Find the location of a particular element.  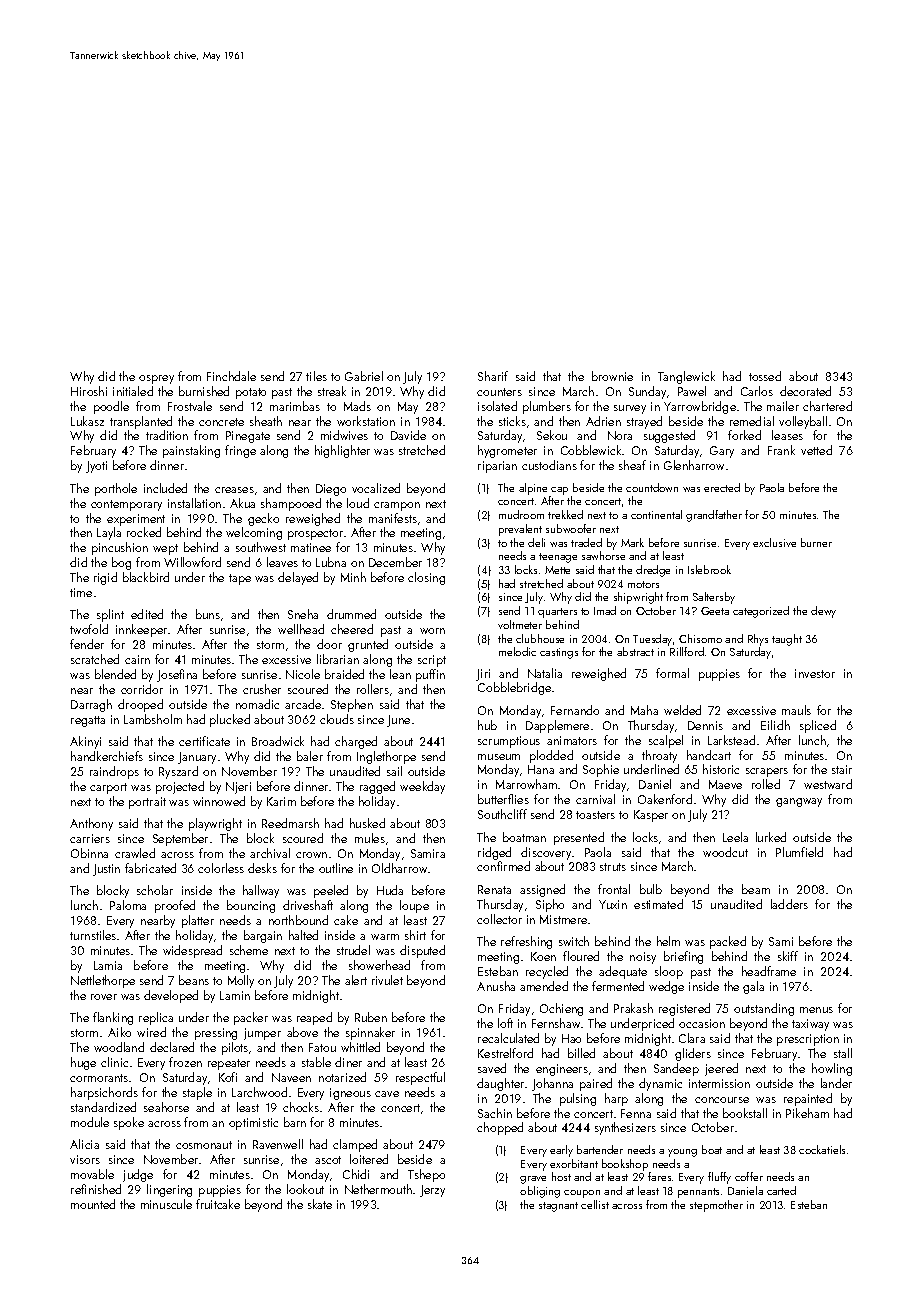

motors is located at coordinates (643, 584).
